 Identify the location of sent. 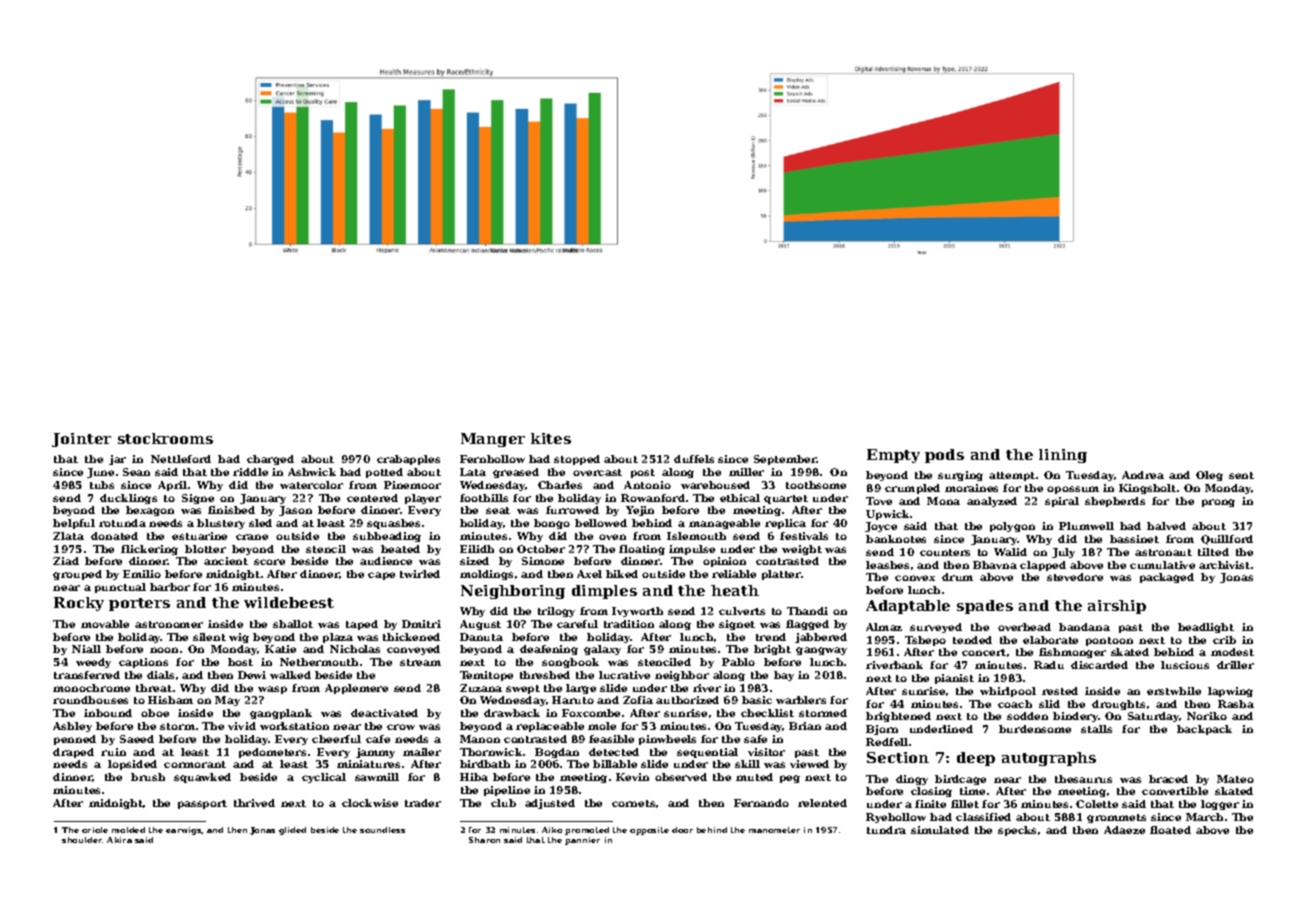
(1241, 475).
